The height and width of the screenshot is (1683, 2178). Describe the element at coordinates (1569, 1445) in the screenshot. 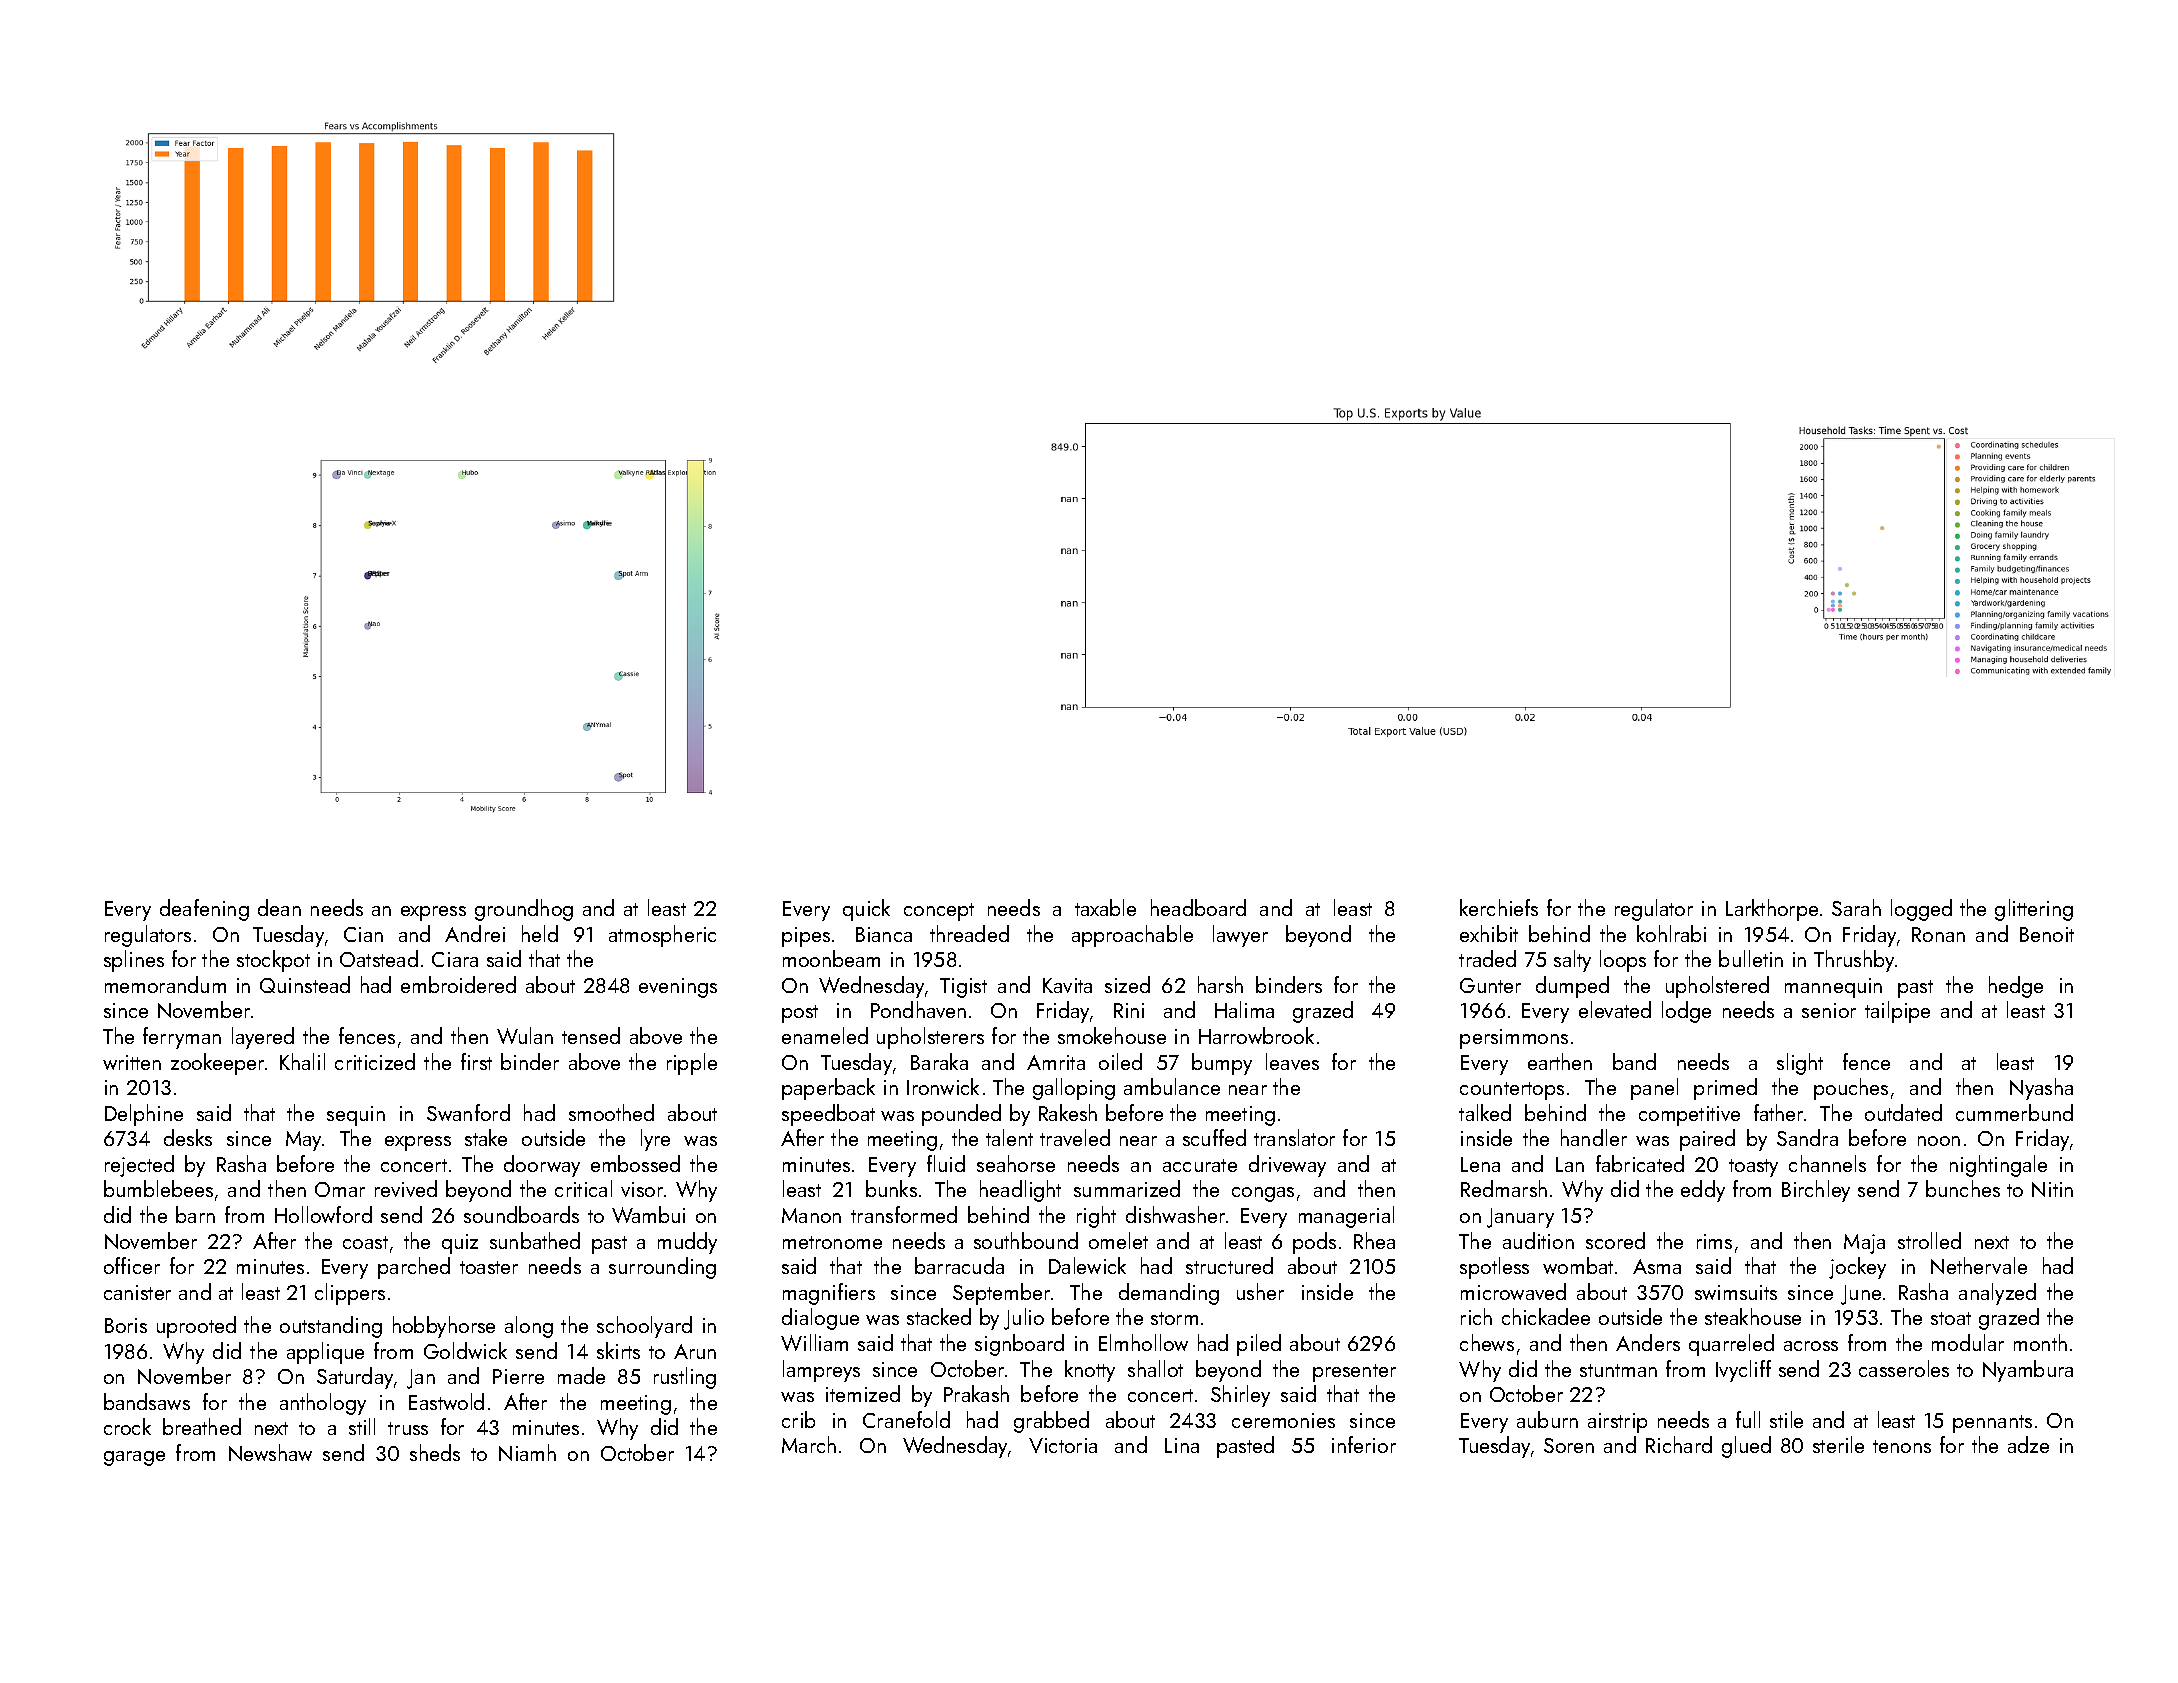

I see `Soren` at that location.
